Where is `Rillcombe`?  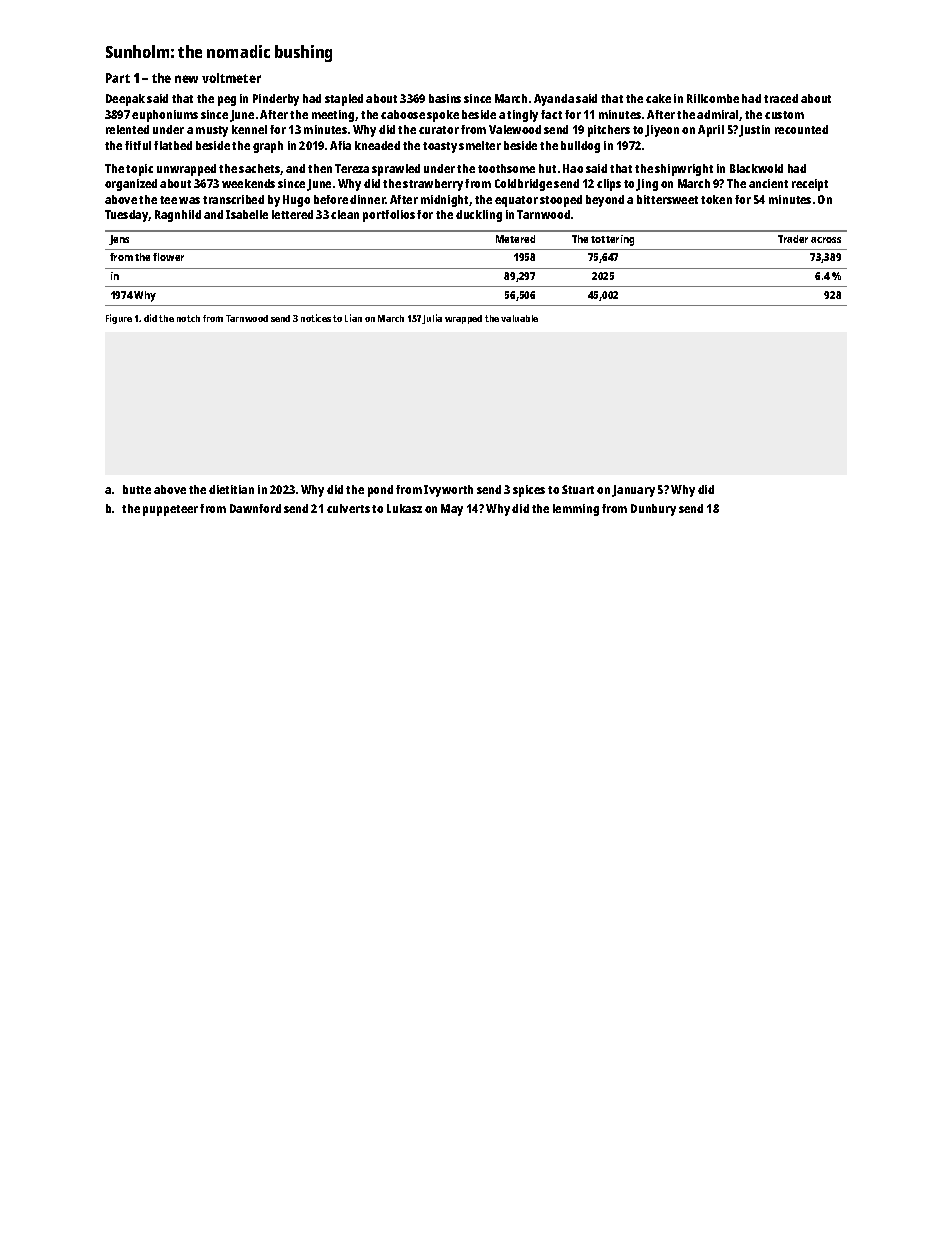 Rillcombe is located at coordinates (713, 98).
